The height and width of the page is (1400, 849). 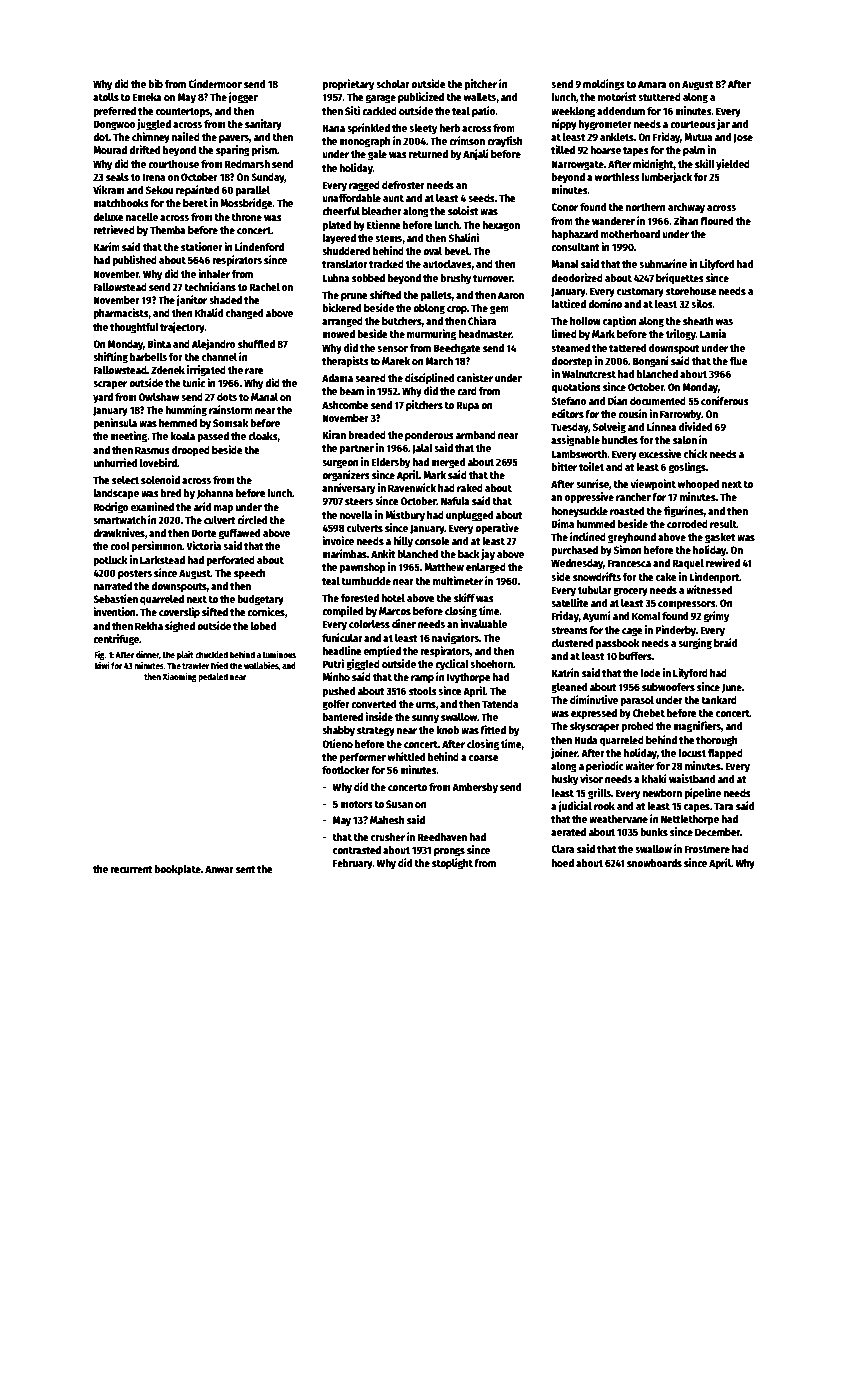 I want to click on Anwar, so click(x=219, y=869).
